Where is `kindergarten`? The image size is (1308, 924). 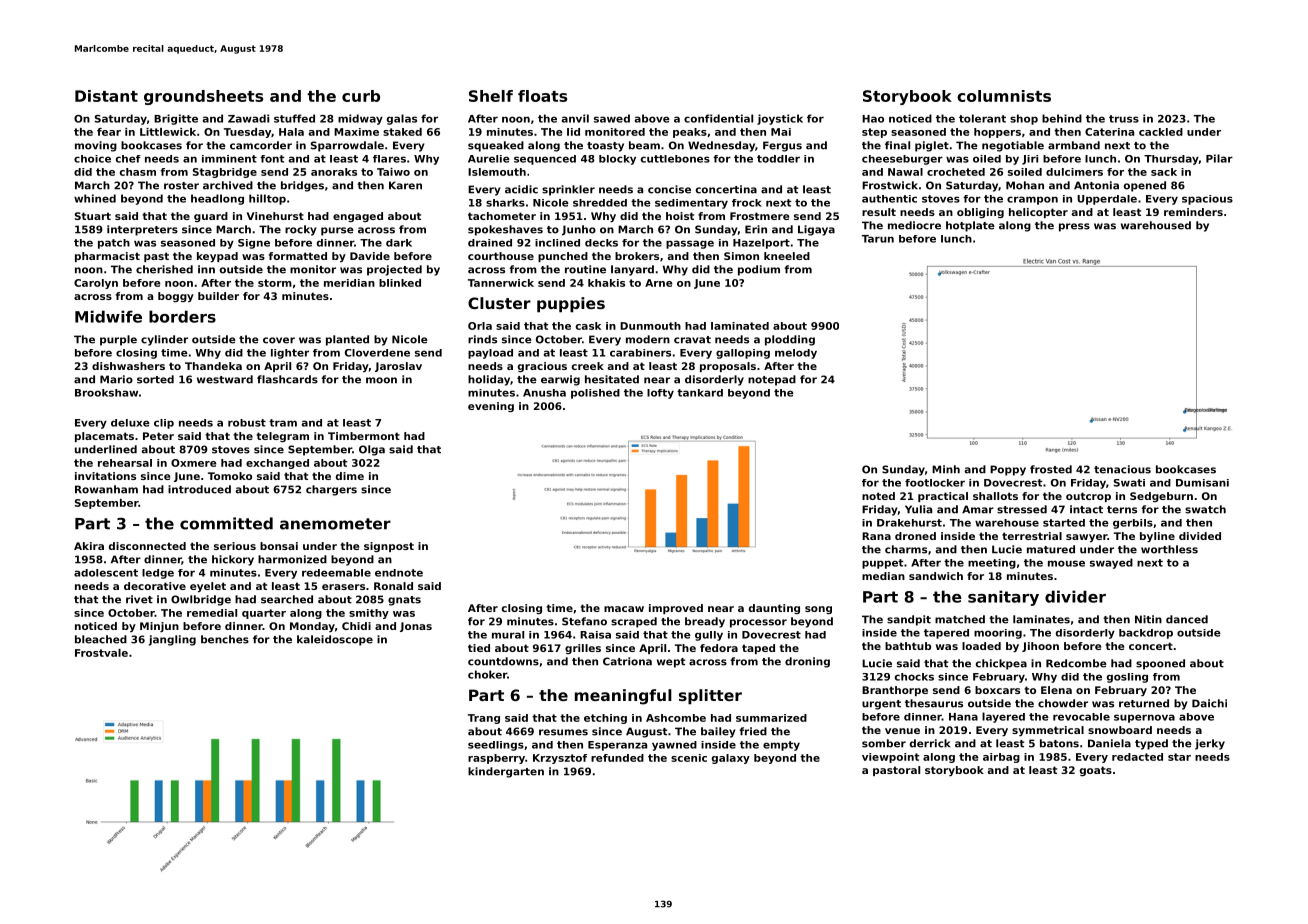
kindergarten is located at coordinates (506, 772).
